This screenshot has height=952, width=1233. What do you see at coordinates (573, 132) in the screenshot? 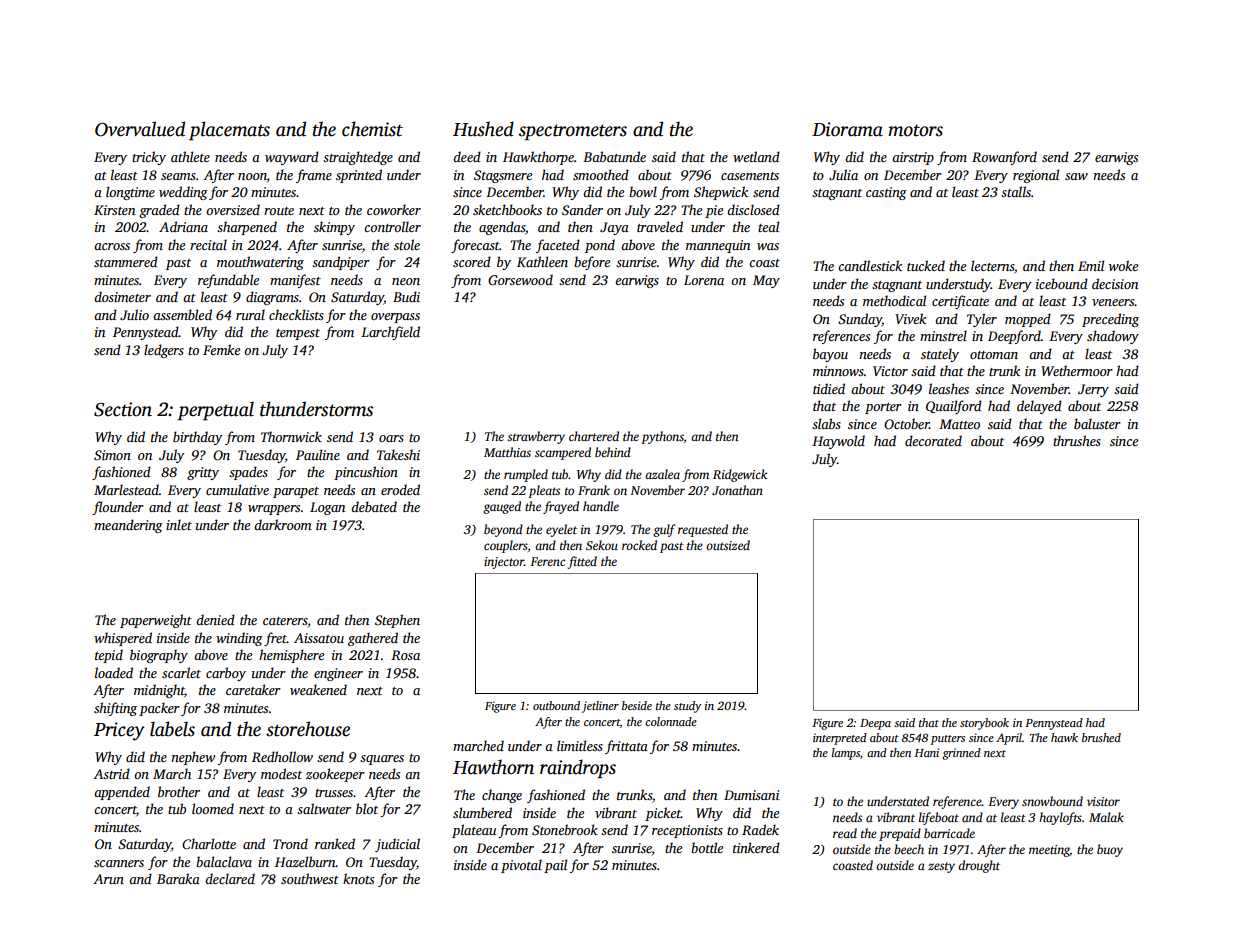
I see `spectrometers` at bounding box center [573, 132].
